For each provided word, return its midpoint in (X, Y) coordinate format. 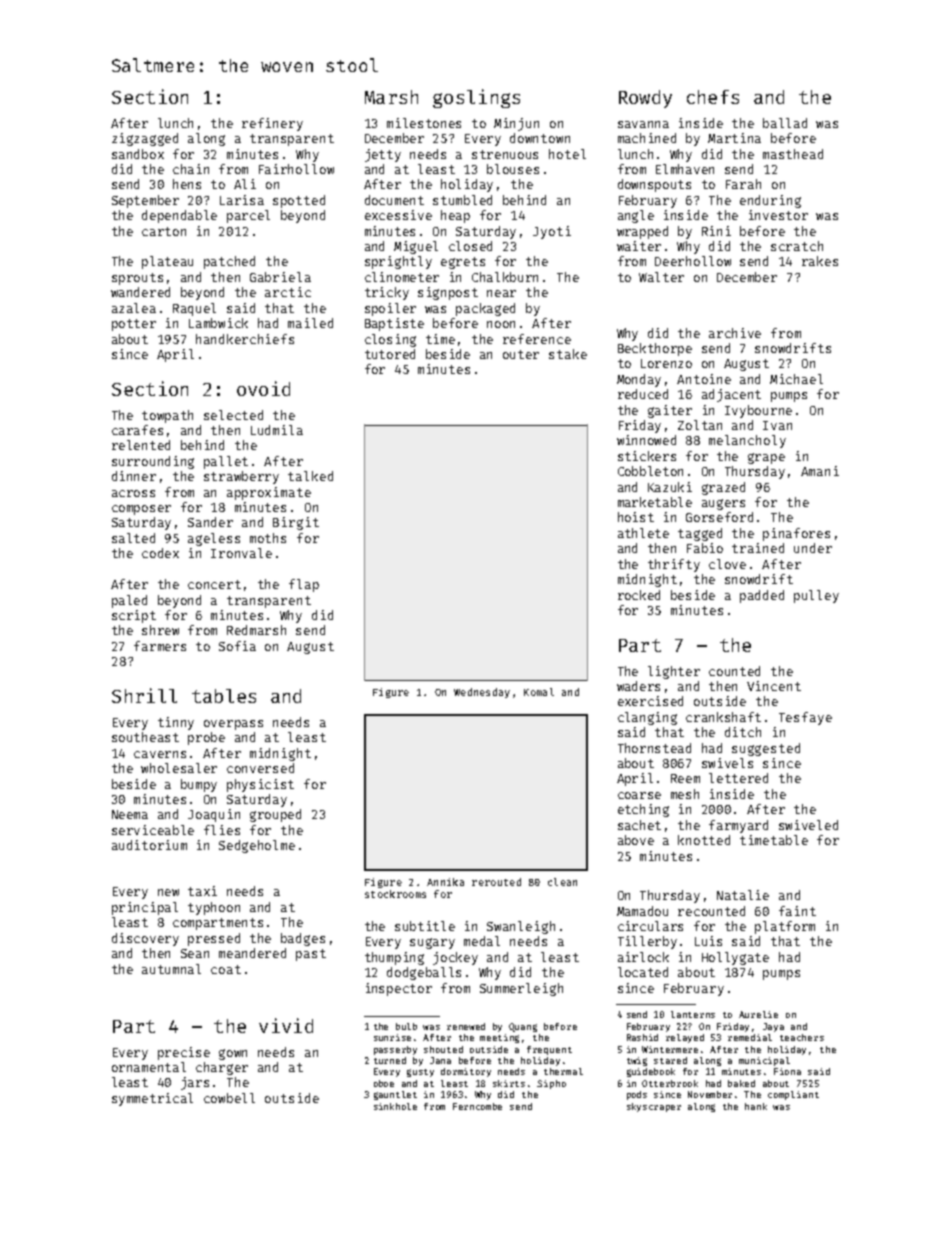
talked (310, 476)
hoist (636, 517)
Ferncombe (477, 1106)
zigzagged (145, 139)
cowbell (229, 1098)
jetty (383, 155)
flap (304, 585)
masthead (793, 154)
